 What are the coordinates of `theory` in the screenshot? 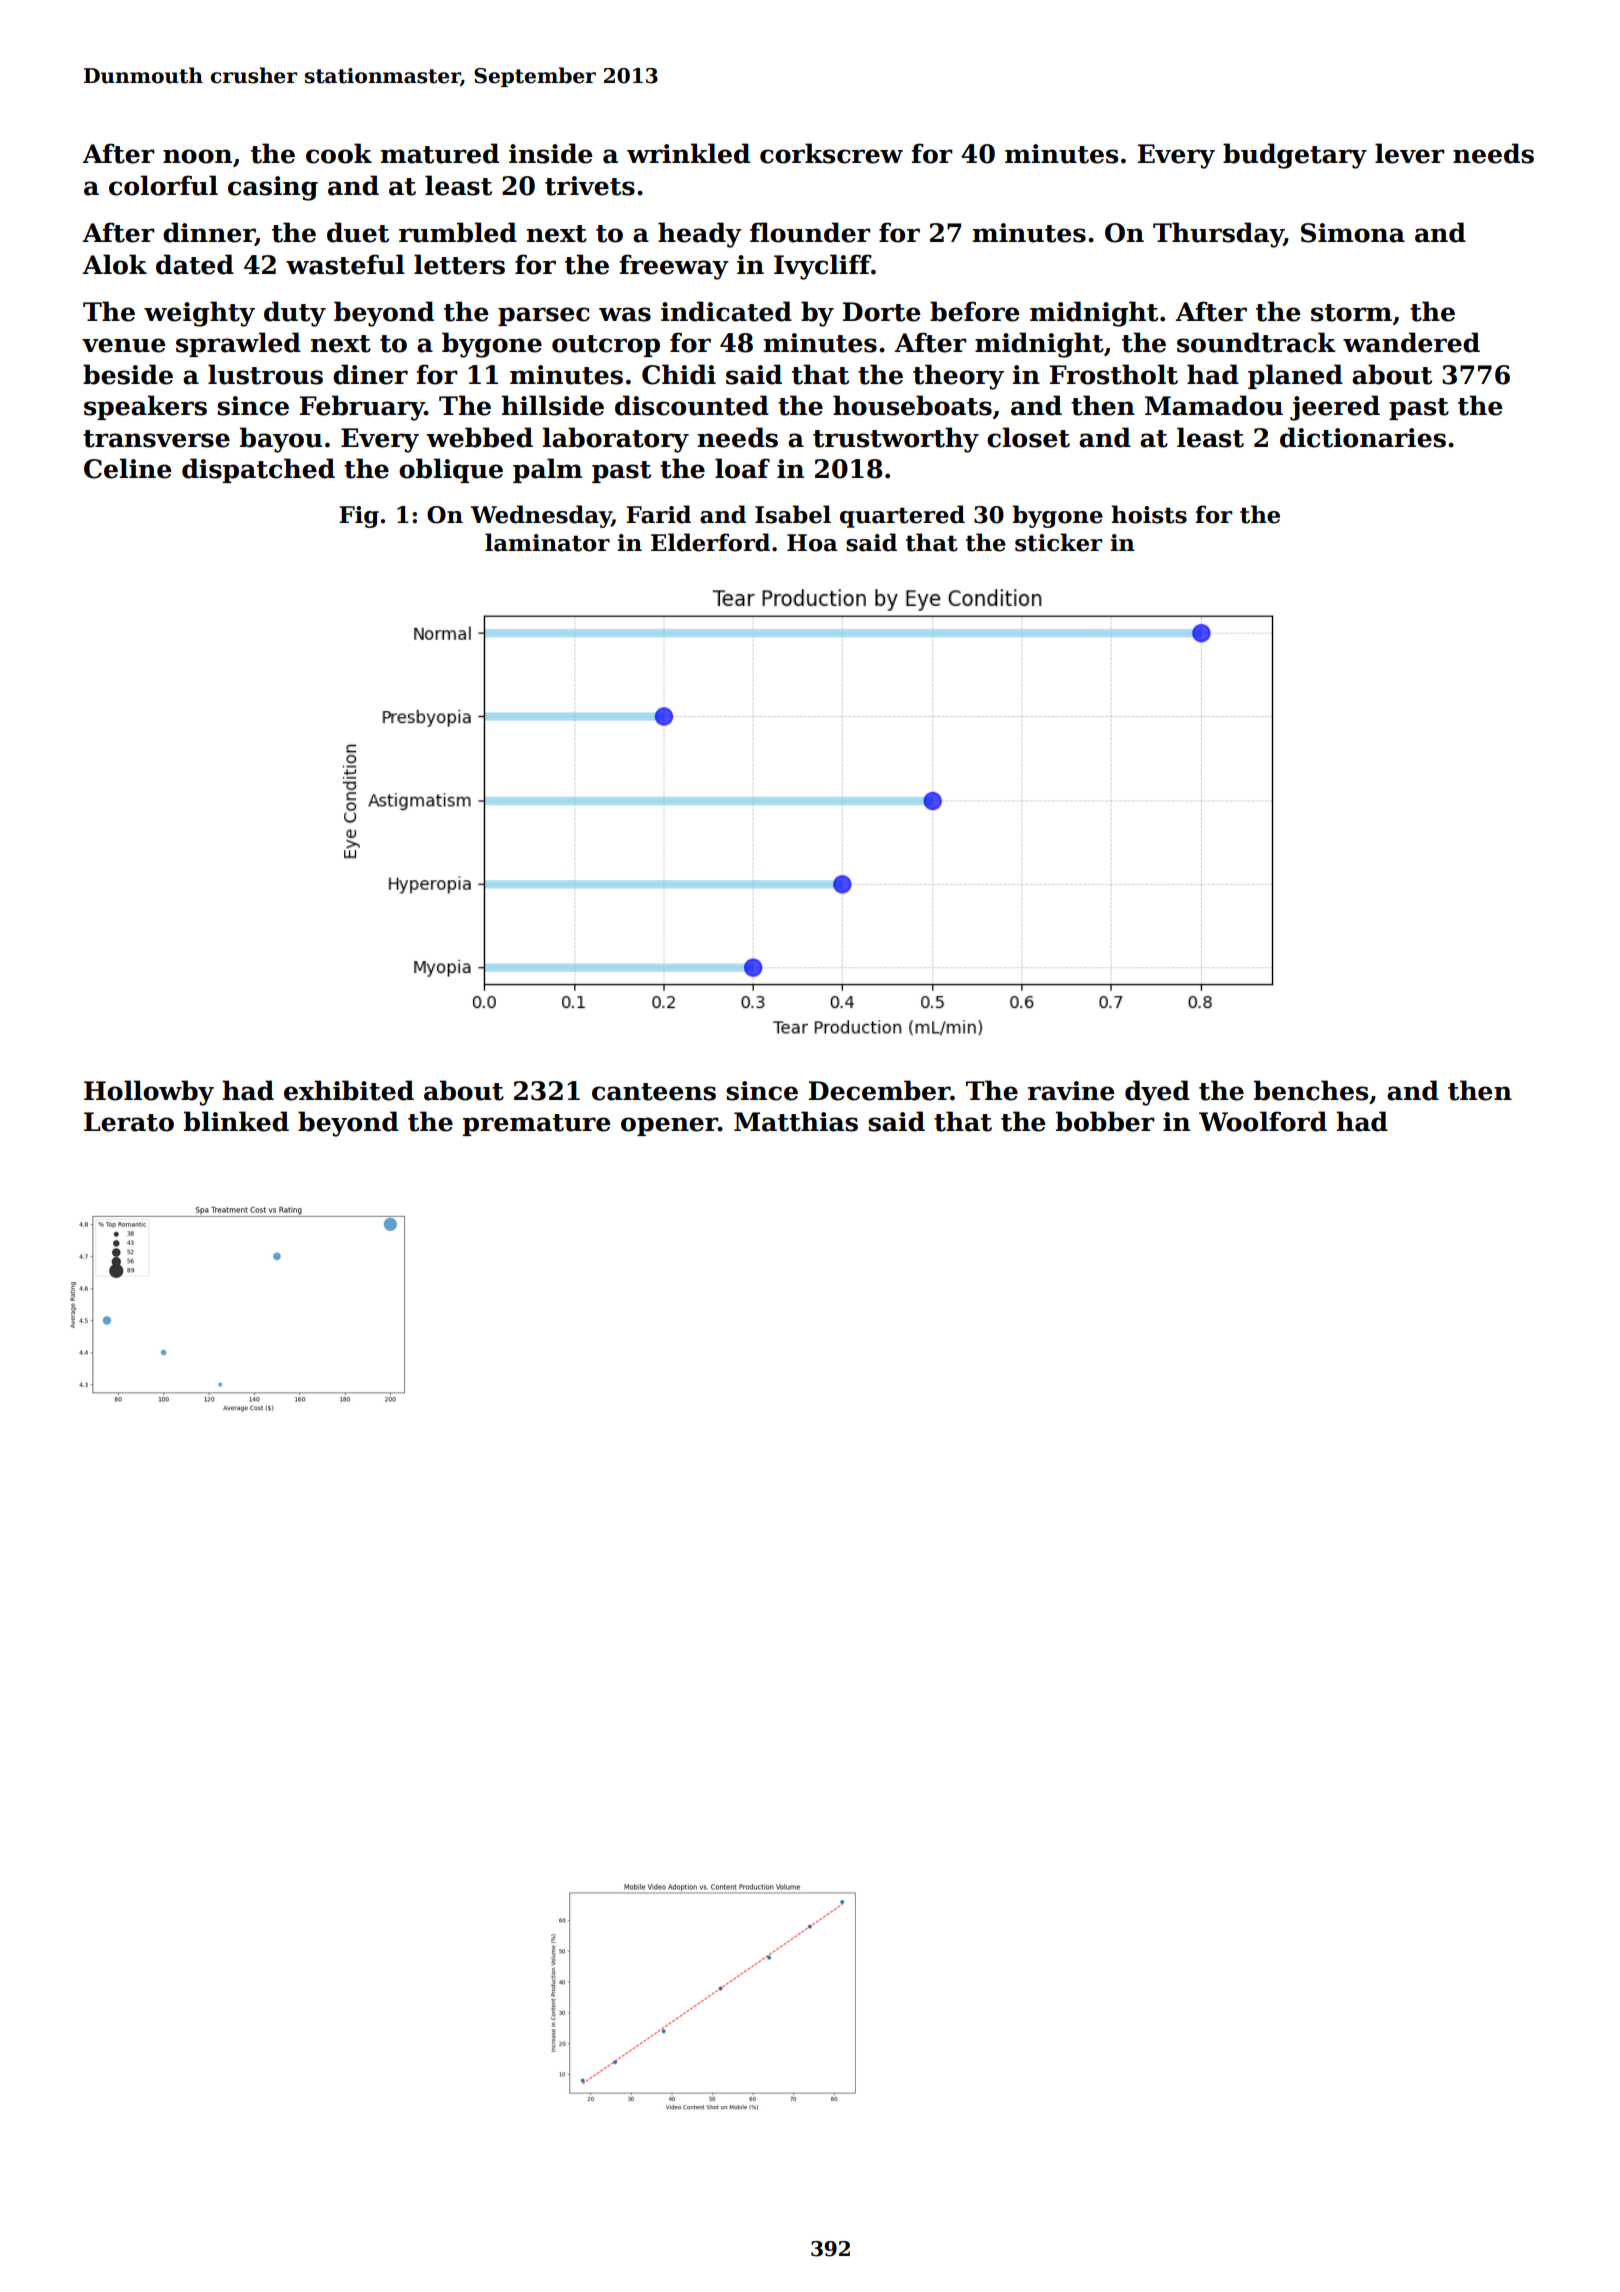 It's located at (958, 377).
